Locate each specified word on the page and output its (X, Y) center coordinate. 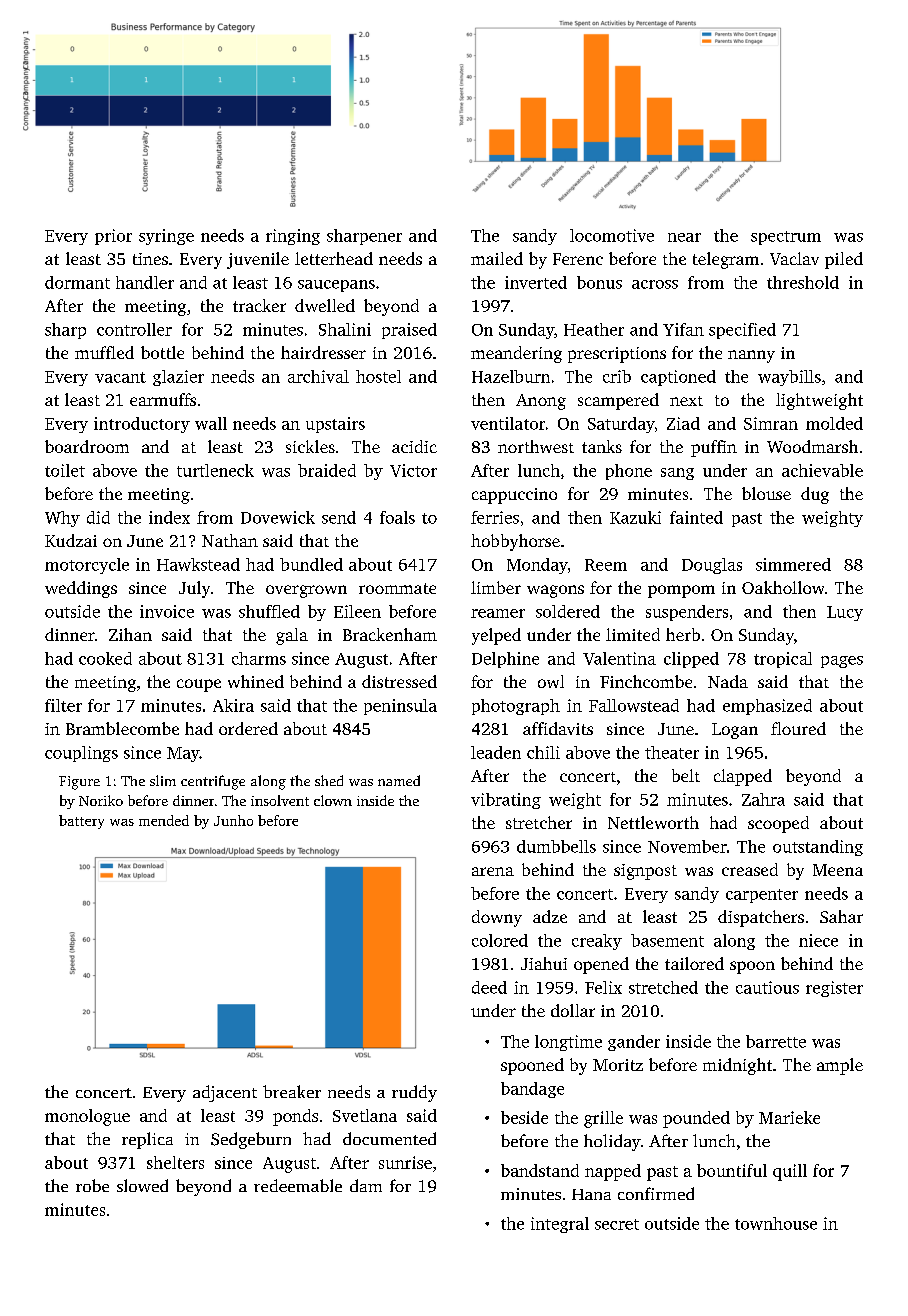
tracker (259, 305)
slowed (142, 1185)
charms (259, 658)
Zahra (763, 799)
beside (524, 1117)
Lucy (845, 613)
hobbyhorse (515, 542)
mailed (497, 258)
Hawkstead (198, 564)
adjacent (225, 1093)
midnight (737, 1066)
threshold (803, 282)
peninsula (400, 707)
